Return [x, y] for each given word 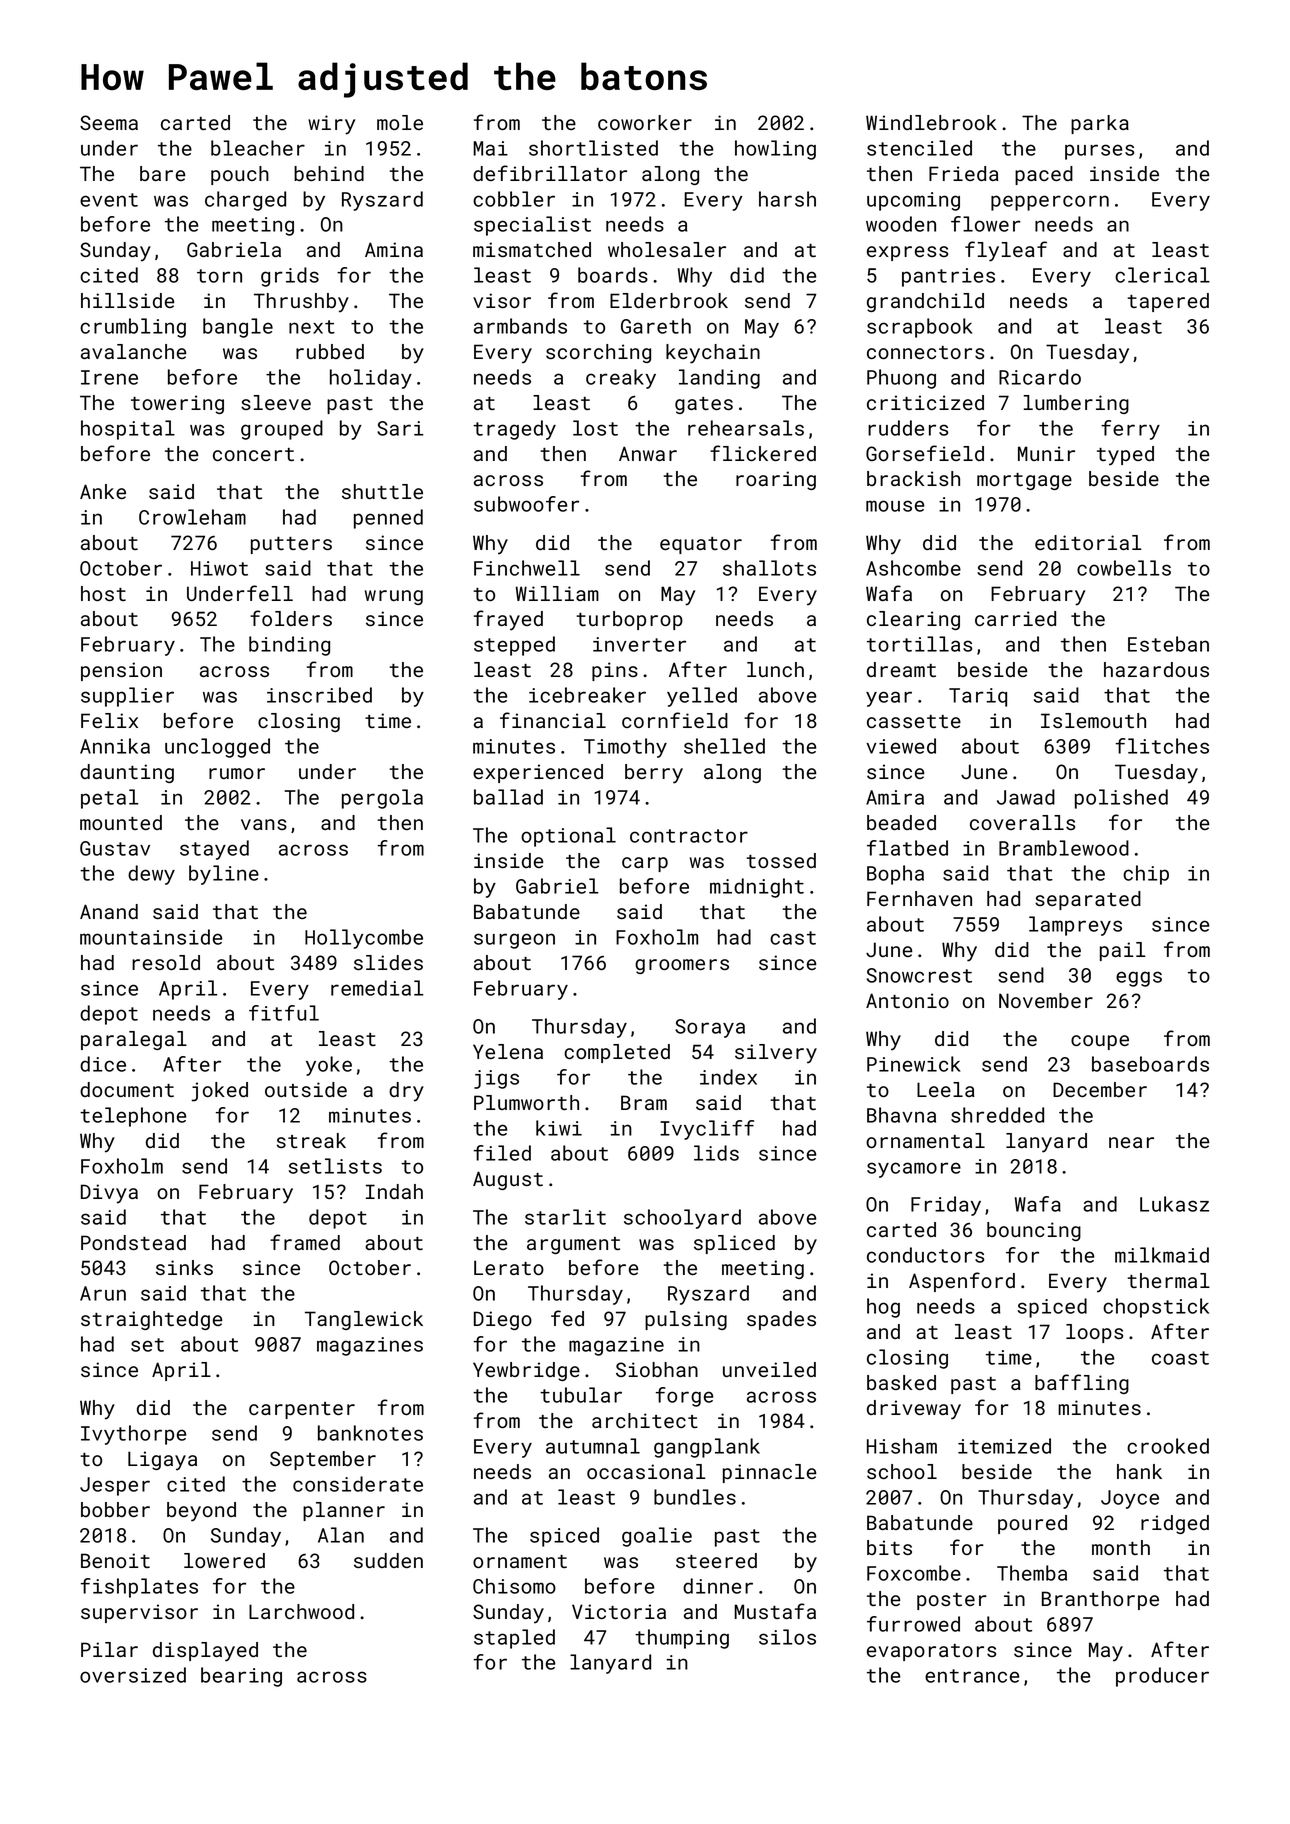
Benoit [115, 1560]
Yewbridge [526, 1371]
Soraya [710, 1028]
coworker [645, 122]
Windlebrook [931, 122]
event [109, 200]
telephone [133, 1117]
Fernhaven [919, 898]
